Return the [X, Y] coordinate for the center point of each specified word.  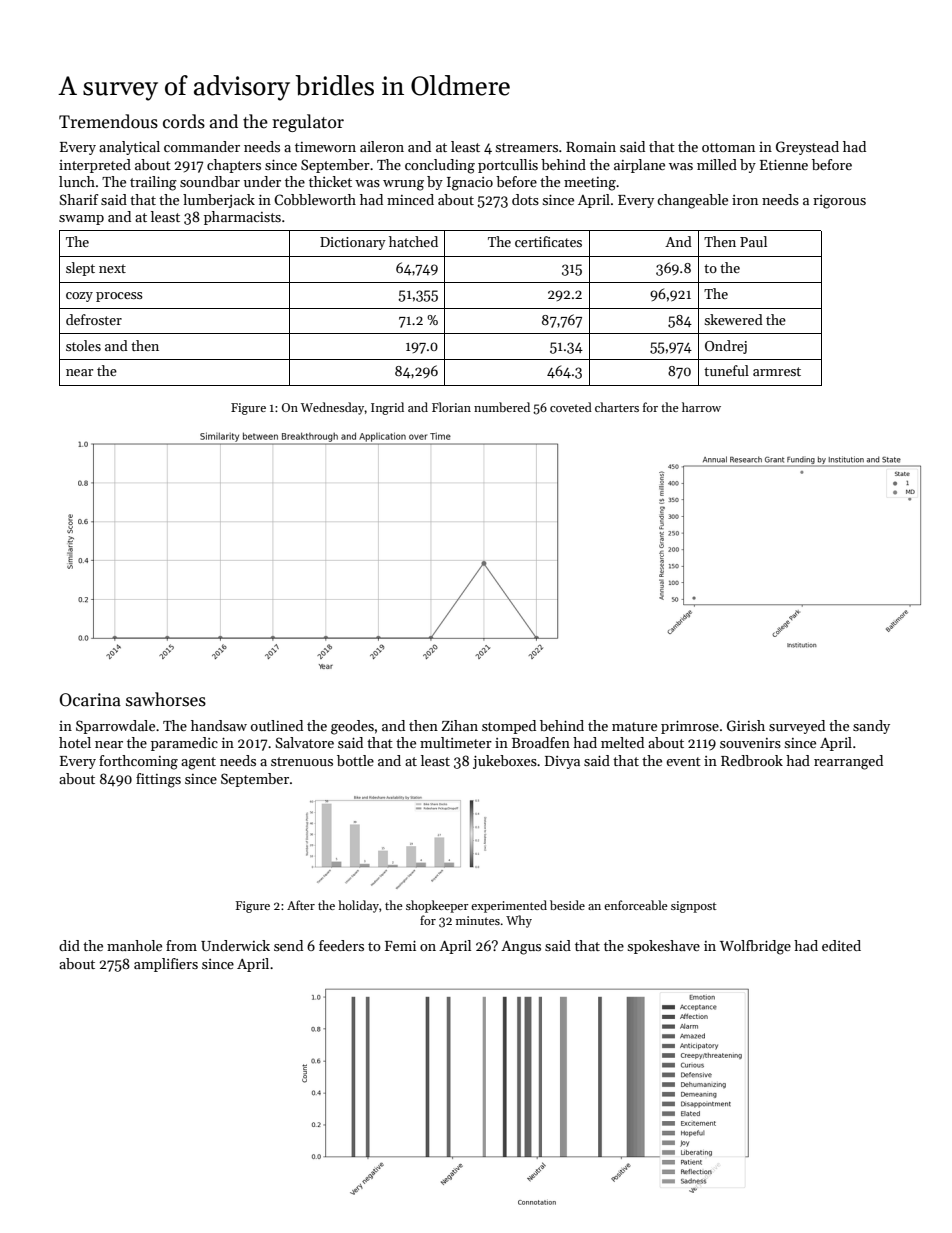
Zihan [460, 725]
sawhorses [166, 699]
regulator [308, 123]
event [683, 761]
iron [745, 200]
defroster [94, 319]
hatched [413, 241]
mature [634, 726]
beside [567, 905]
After [301, 905]
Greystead [807, 148]
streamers [527, 147]
